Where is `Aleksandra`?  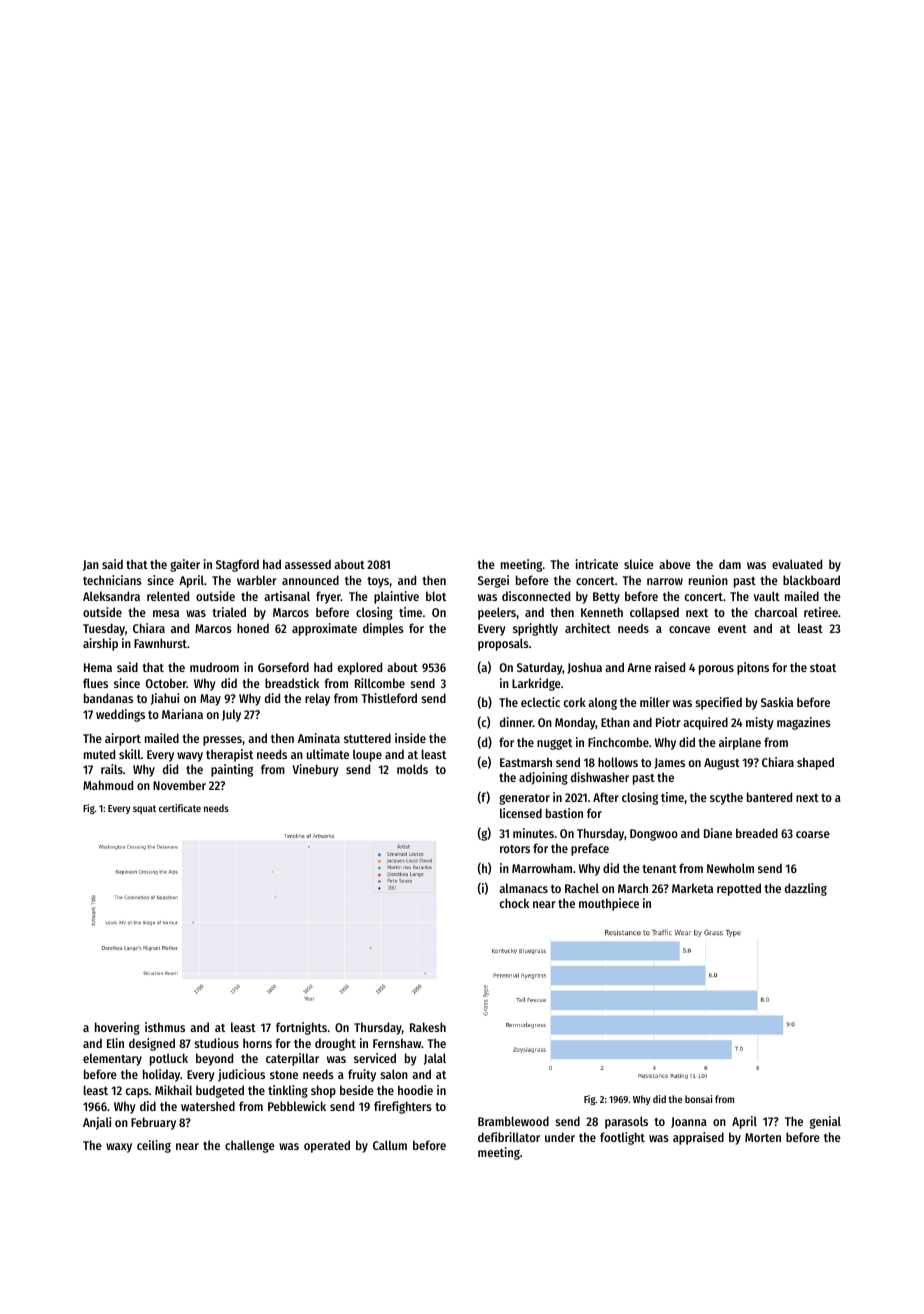 Aleksandra is located at coordinates (111, 596).
